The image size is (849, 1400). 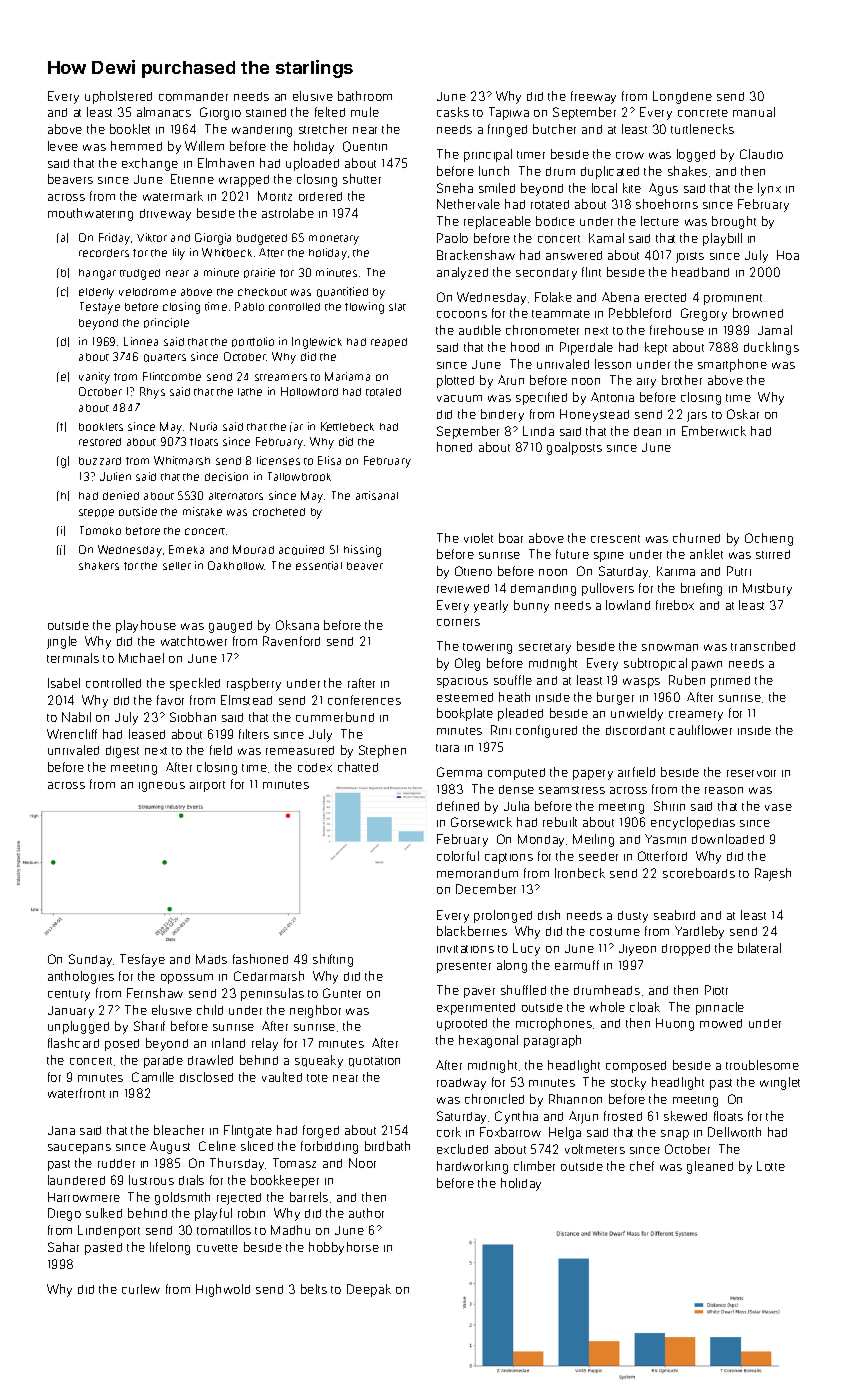 What do you see at coordinates (701, 589) in the document?
I see `briefing` at bounding box center [701, 589].
